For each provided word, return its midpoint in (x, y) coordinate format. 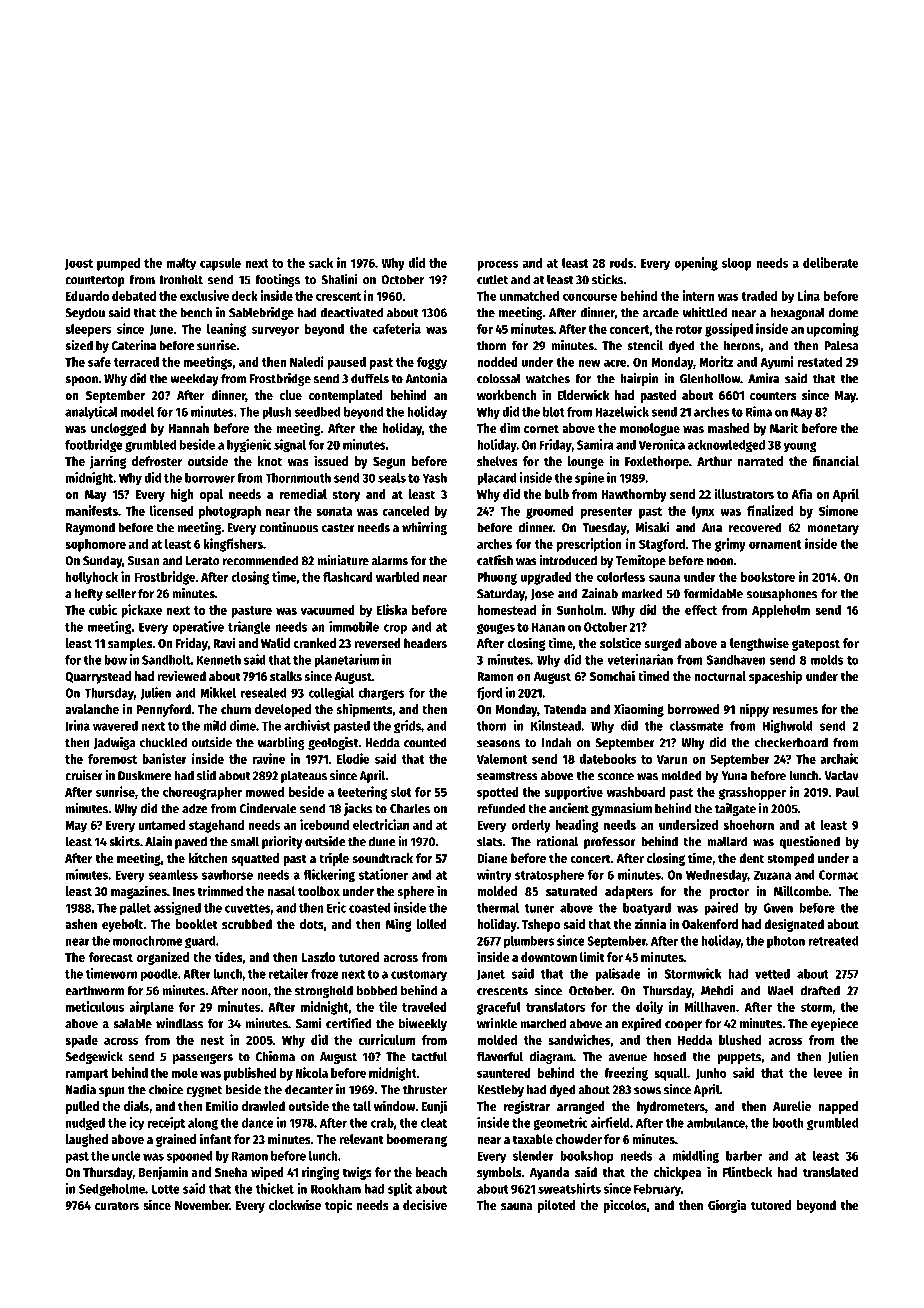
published (250, 1074)
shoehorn (749, 825)
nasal (281, 891)
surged (663, 644)
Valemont (502, 759)
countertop (95, 281)
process (497, 265)
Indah (556, 742)
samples (130, 644)
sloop (737, 264)
